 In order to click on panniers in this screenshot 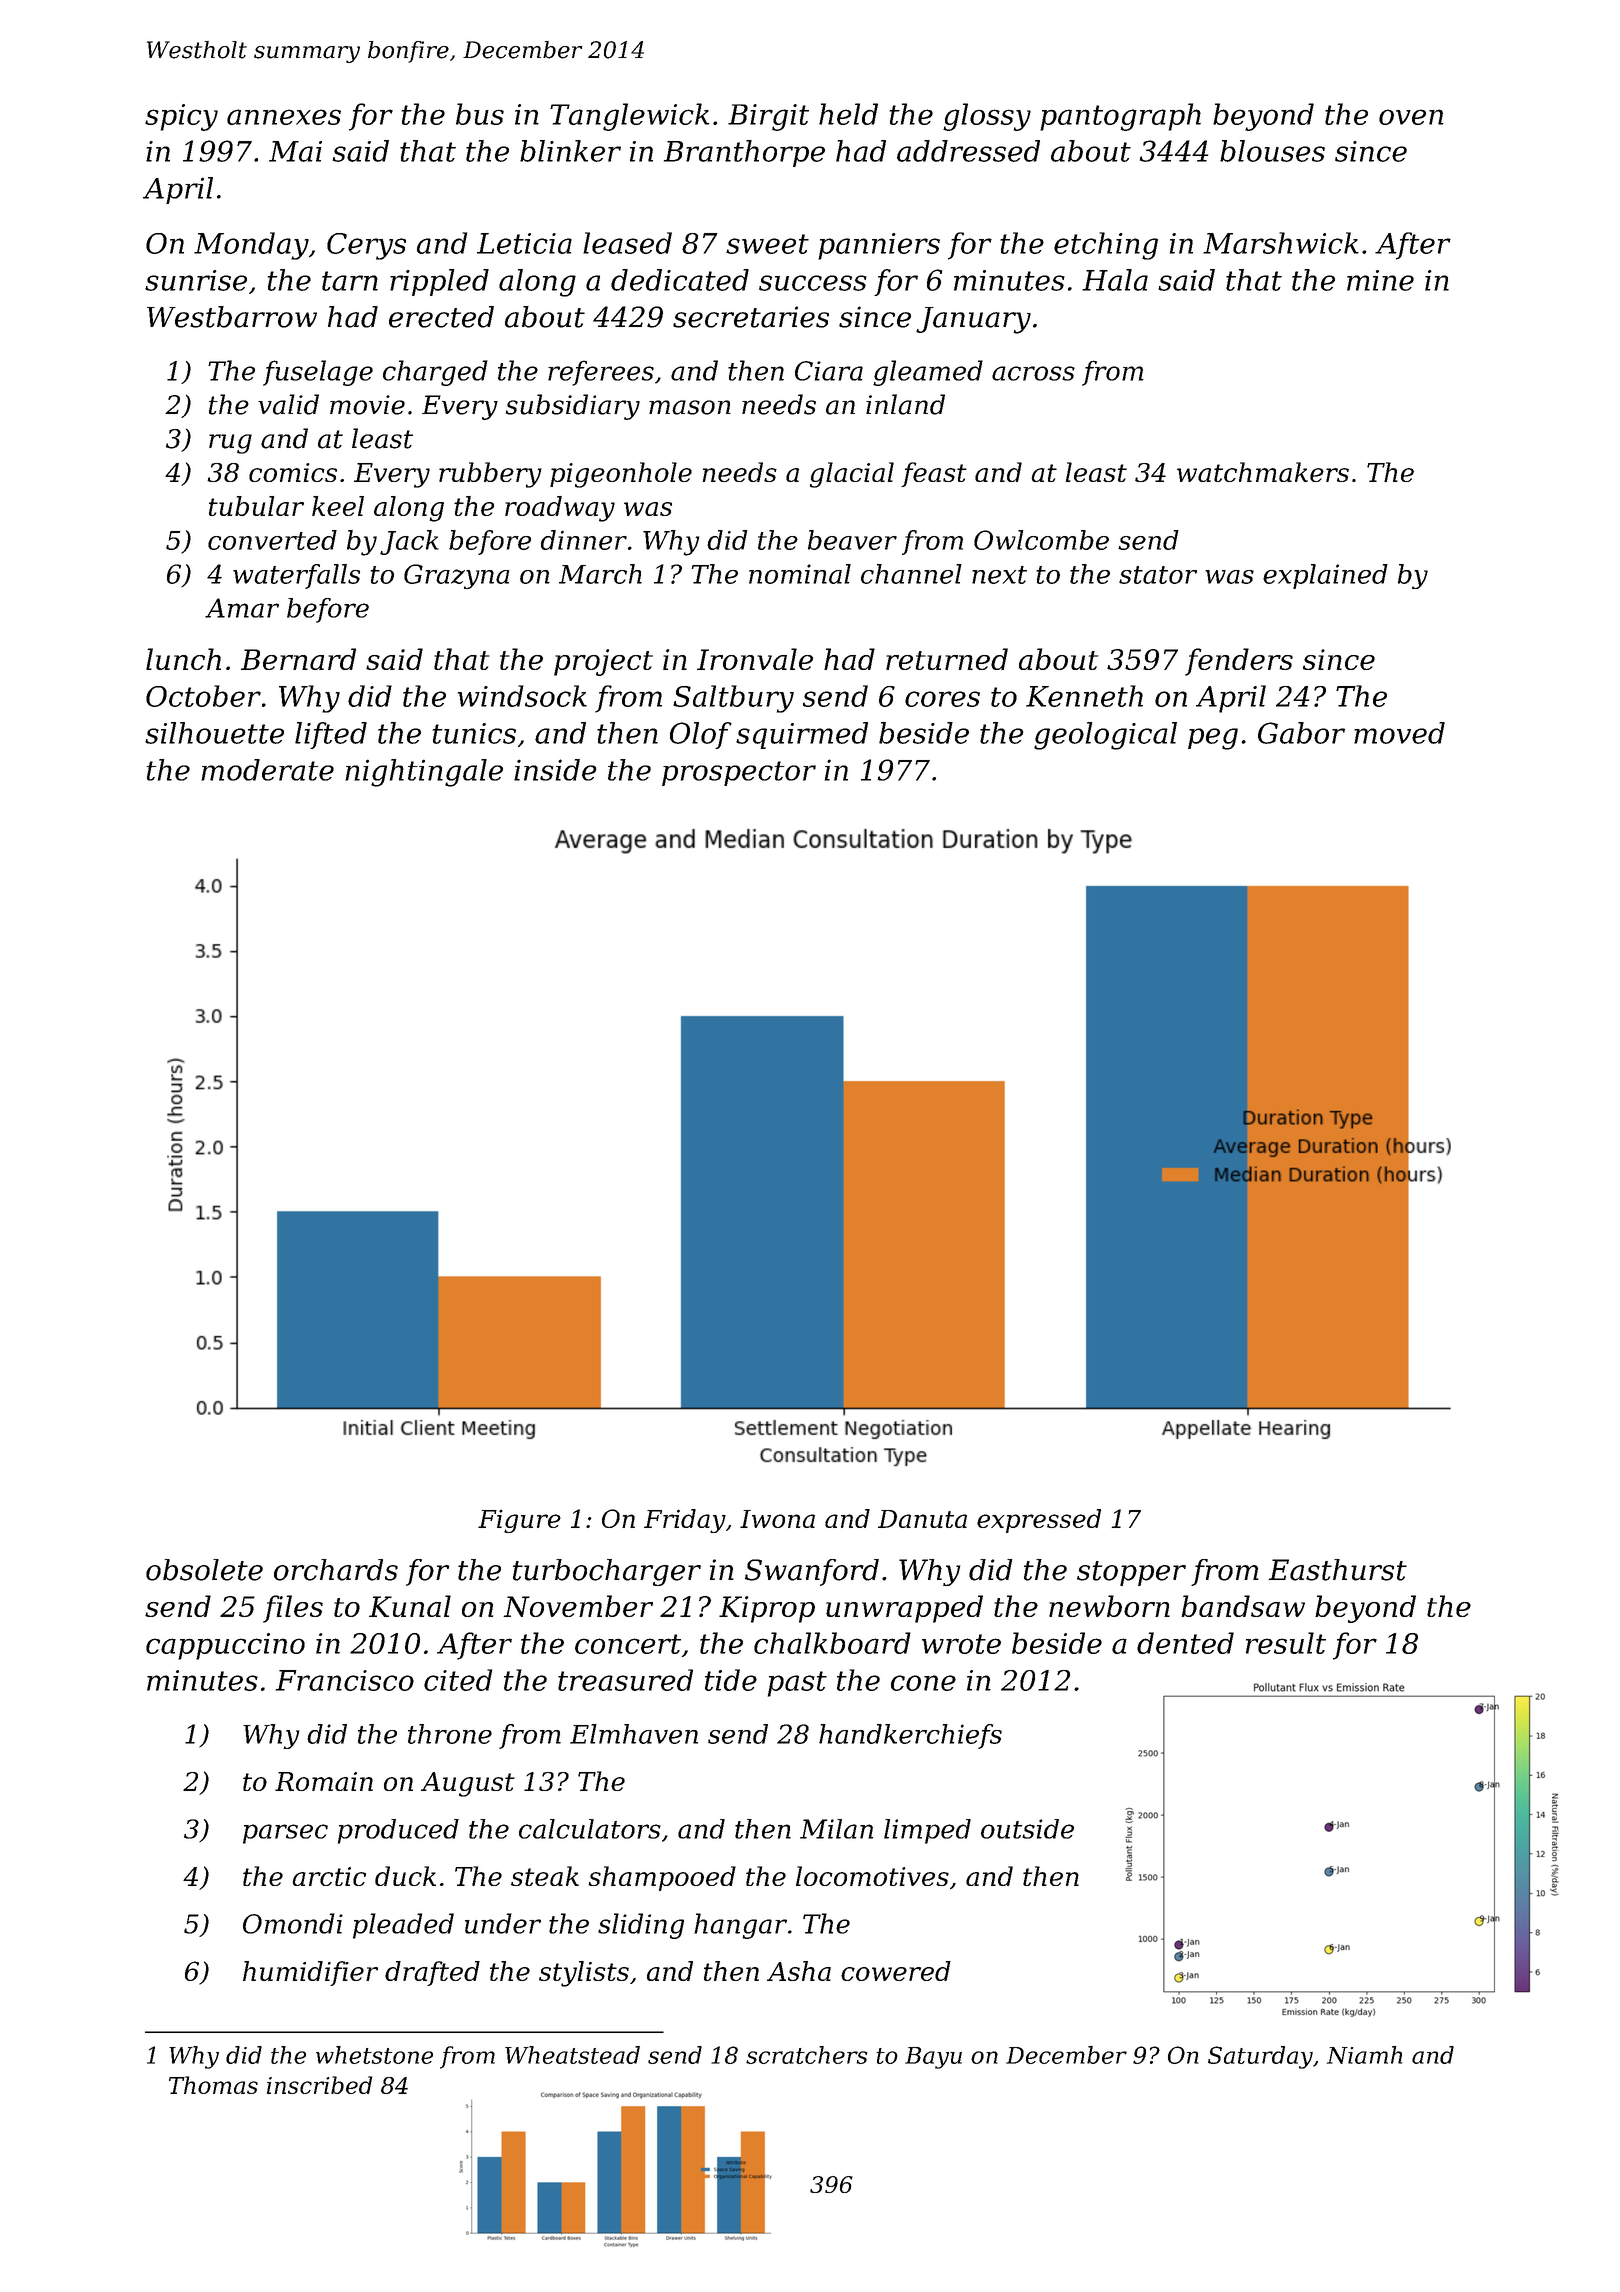, I will do `click(879, 246)`.
